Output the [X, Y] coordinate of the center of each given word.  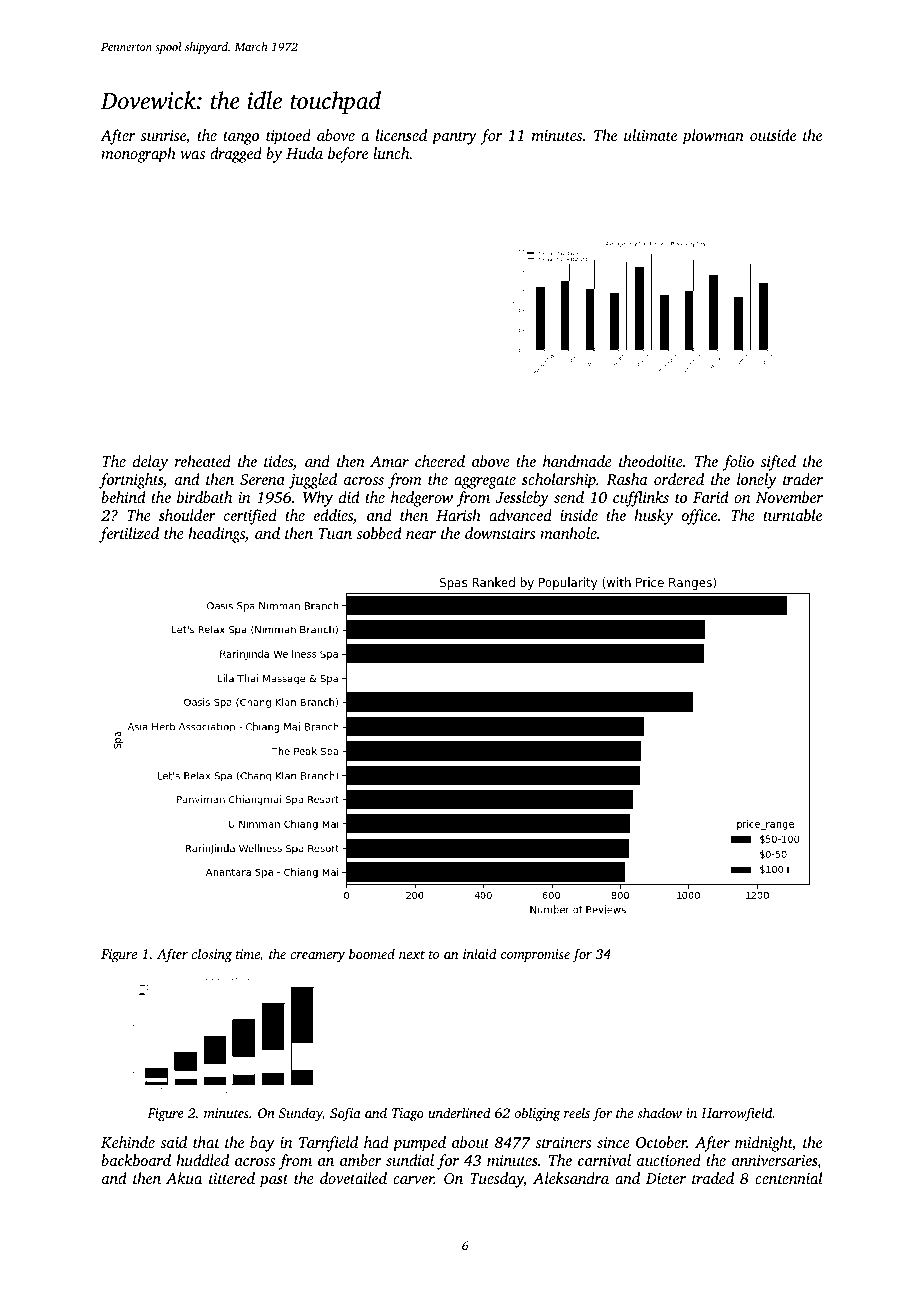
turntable [792, 515]
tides [278, 461]
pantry [454, 138]
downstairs [500, 533]
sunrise [163, 135]
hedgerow [422, 499]
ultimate [650, 135]
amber [361, 1160]
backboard [136, 1160]
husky [653, 517]
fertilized [129, 535]
